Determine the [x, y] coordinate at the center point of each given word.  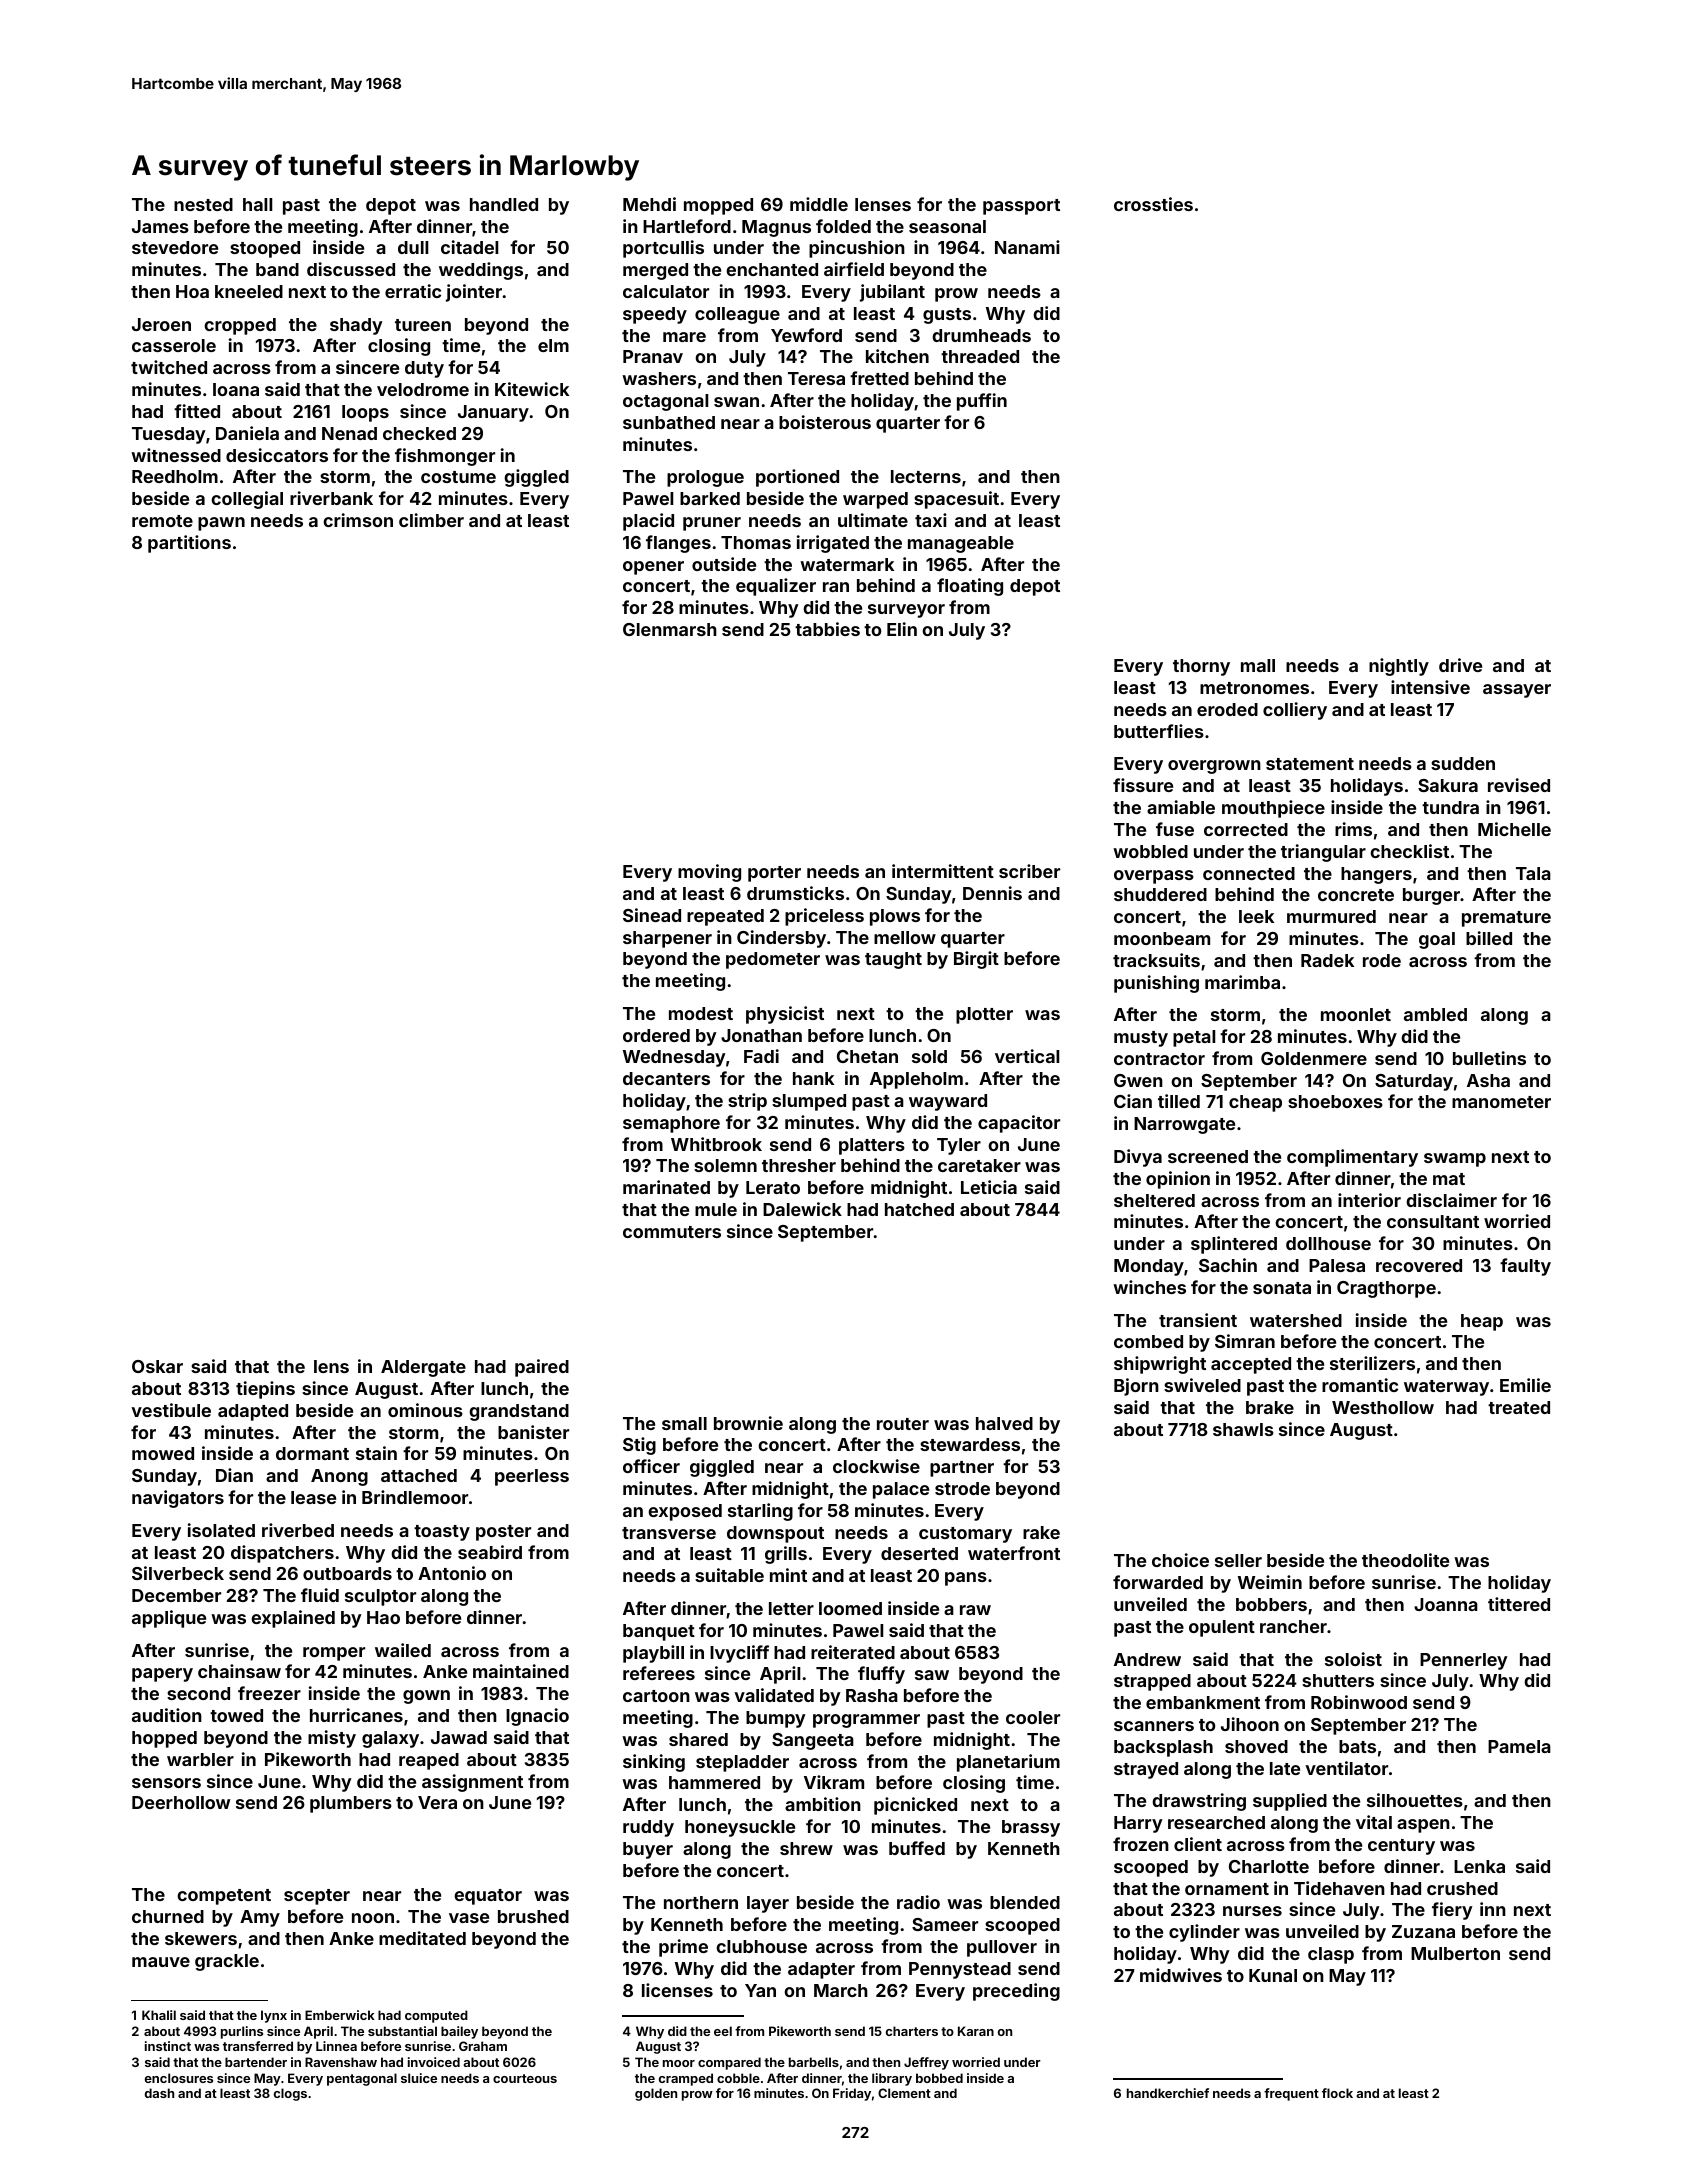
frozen [1141, 1844]
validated [774, 1695]
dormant [312, 1453]
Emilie [1525, 1385]
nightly [1399, 667]
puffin [982, 402]
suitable [729, 1575]
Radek [1327, 960]
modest [701, 1013]
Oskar [157, 1366]
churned [168, 1916]
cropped [240, 326]
